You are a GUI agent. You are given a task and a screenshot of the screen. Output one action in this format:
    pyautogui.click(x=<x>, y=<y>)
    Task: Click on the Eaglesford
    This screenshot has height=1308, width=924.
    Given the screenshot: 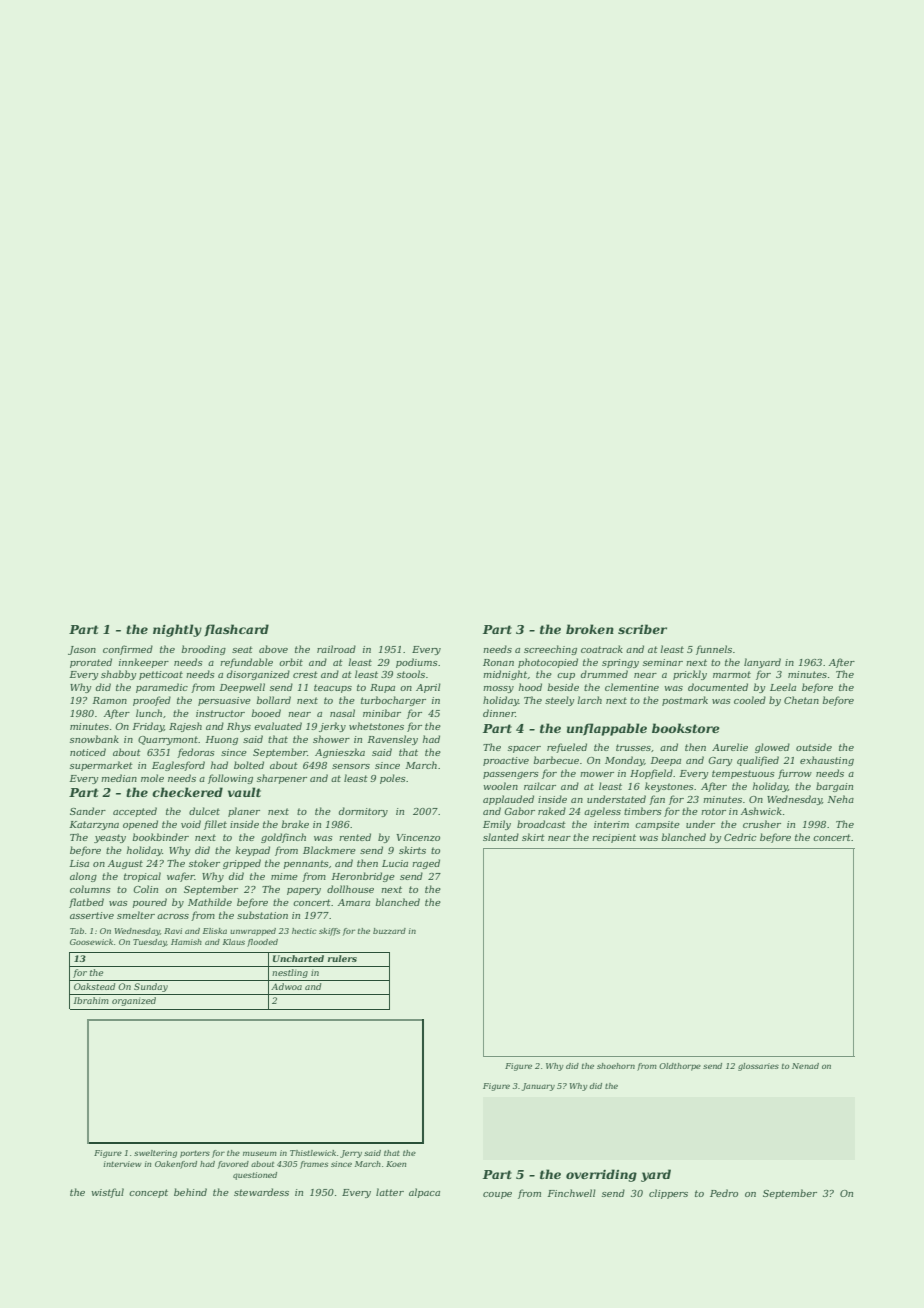 What is the action you would take?
    pyautogui.click(x=178, y=766)
